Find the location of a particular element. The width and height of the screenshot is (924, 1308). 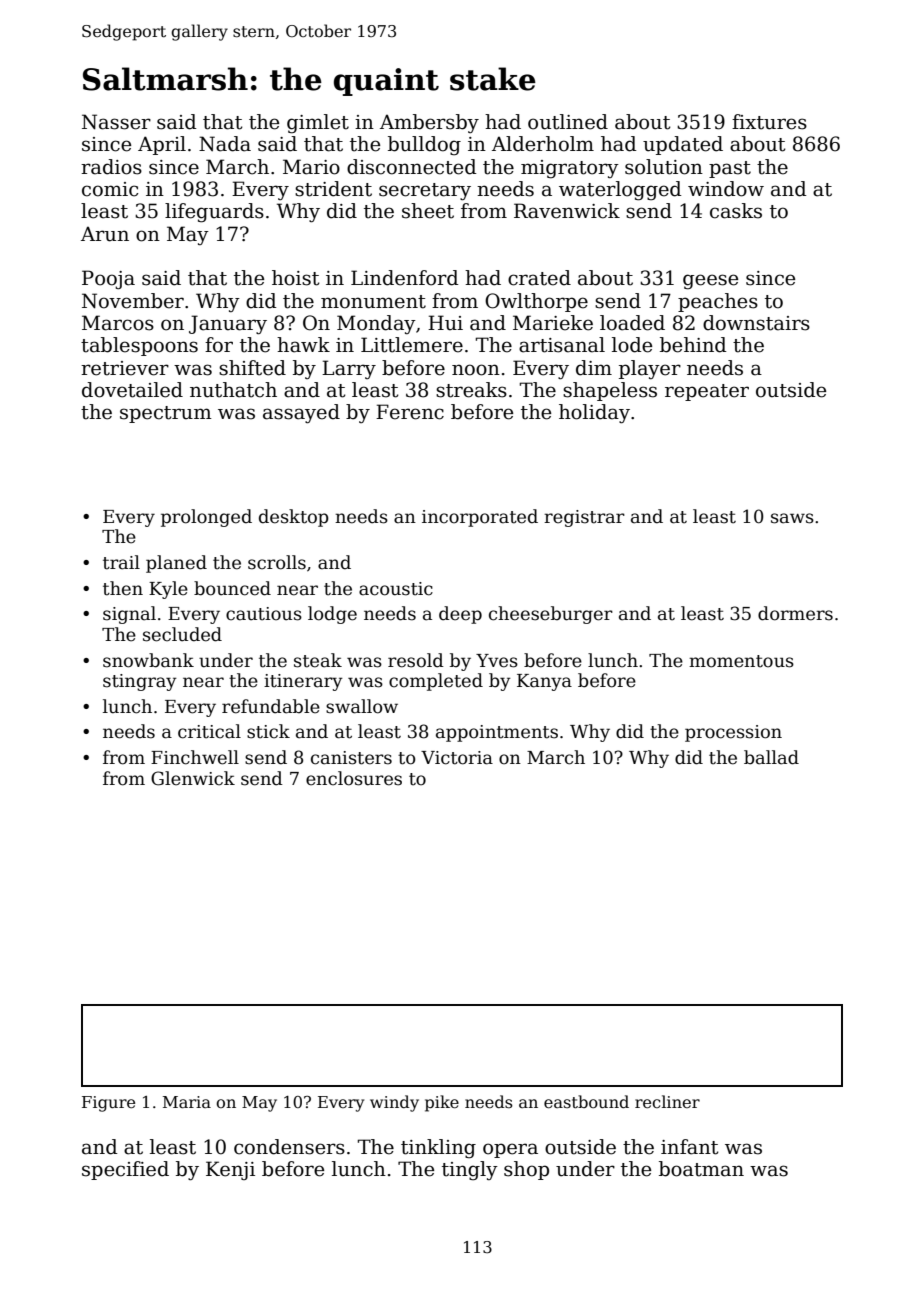

window is located at coordinates (726, 189).
